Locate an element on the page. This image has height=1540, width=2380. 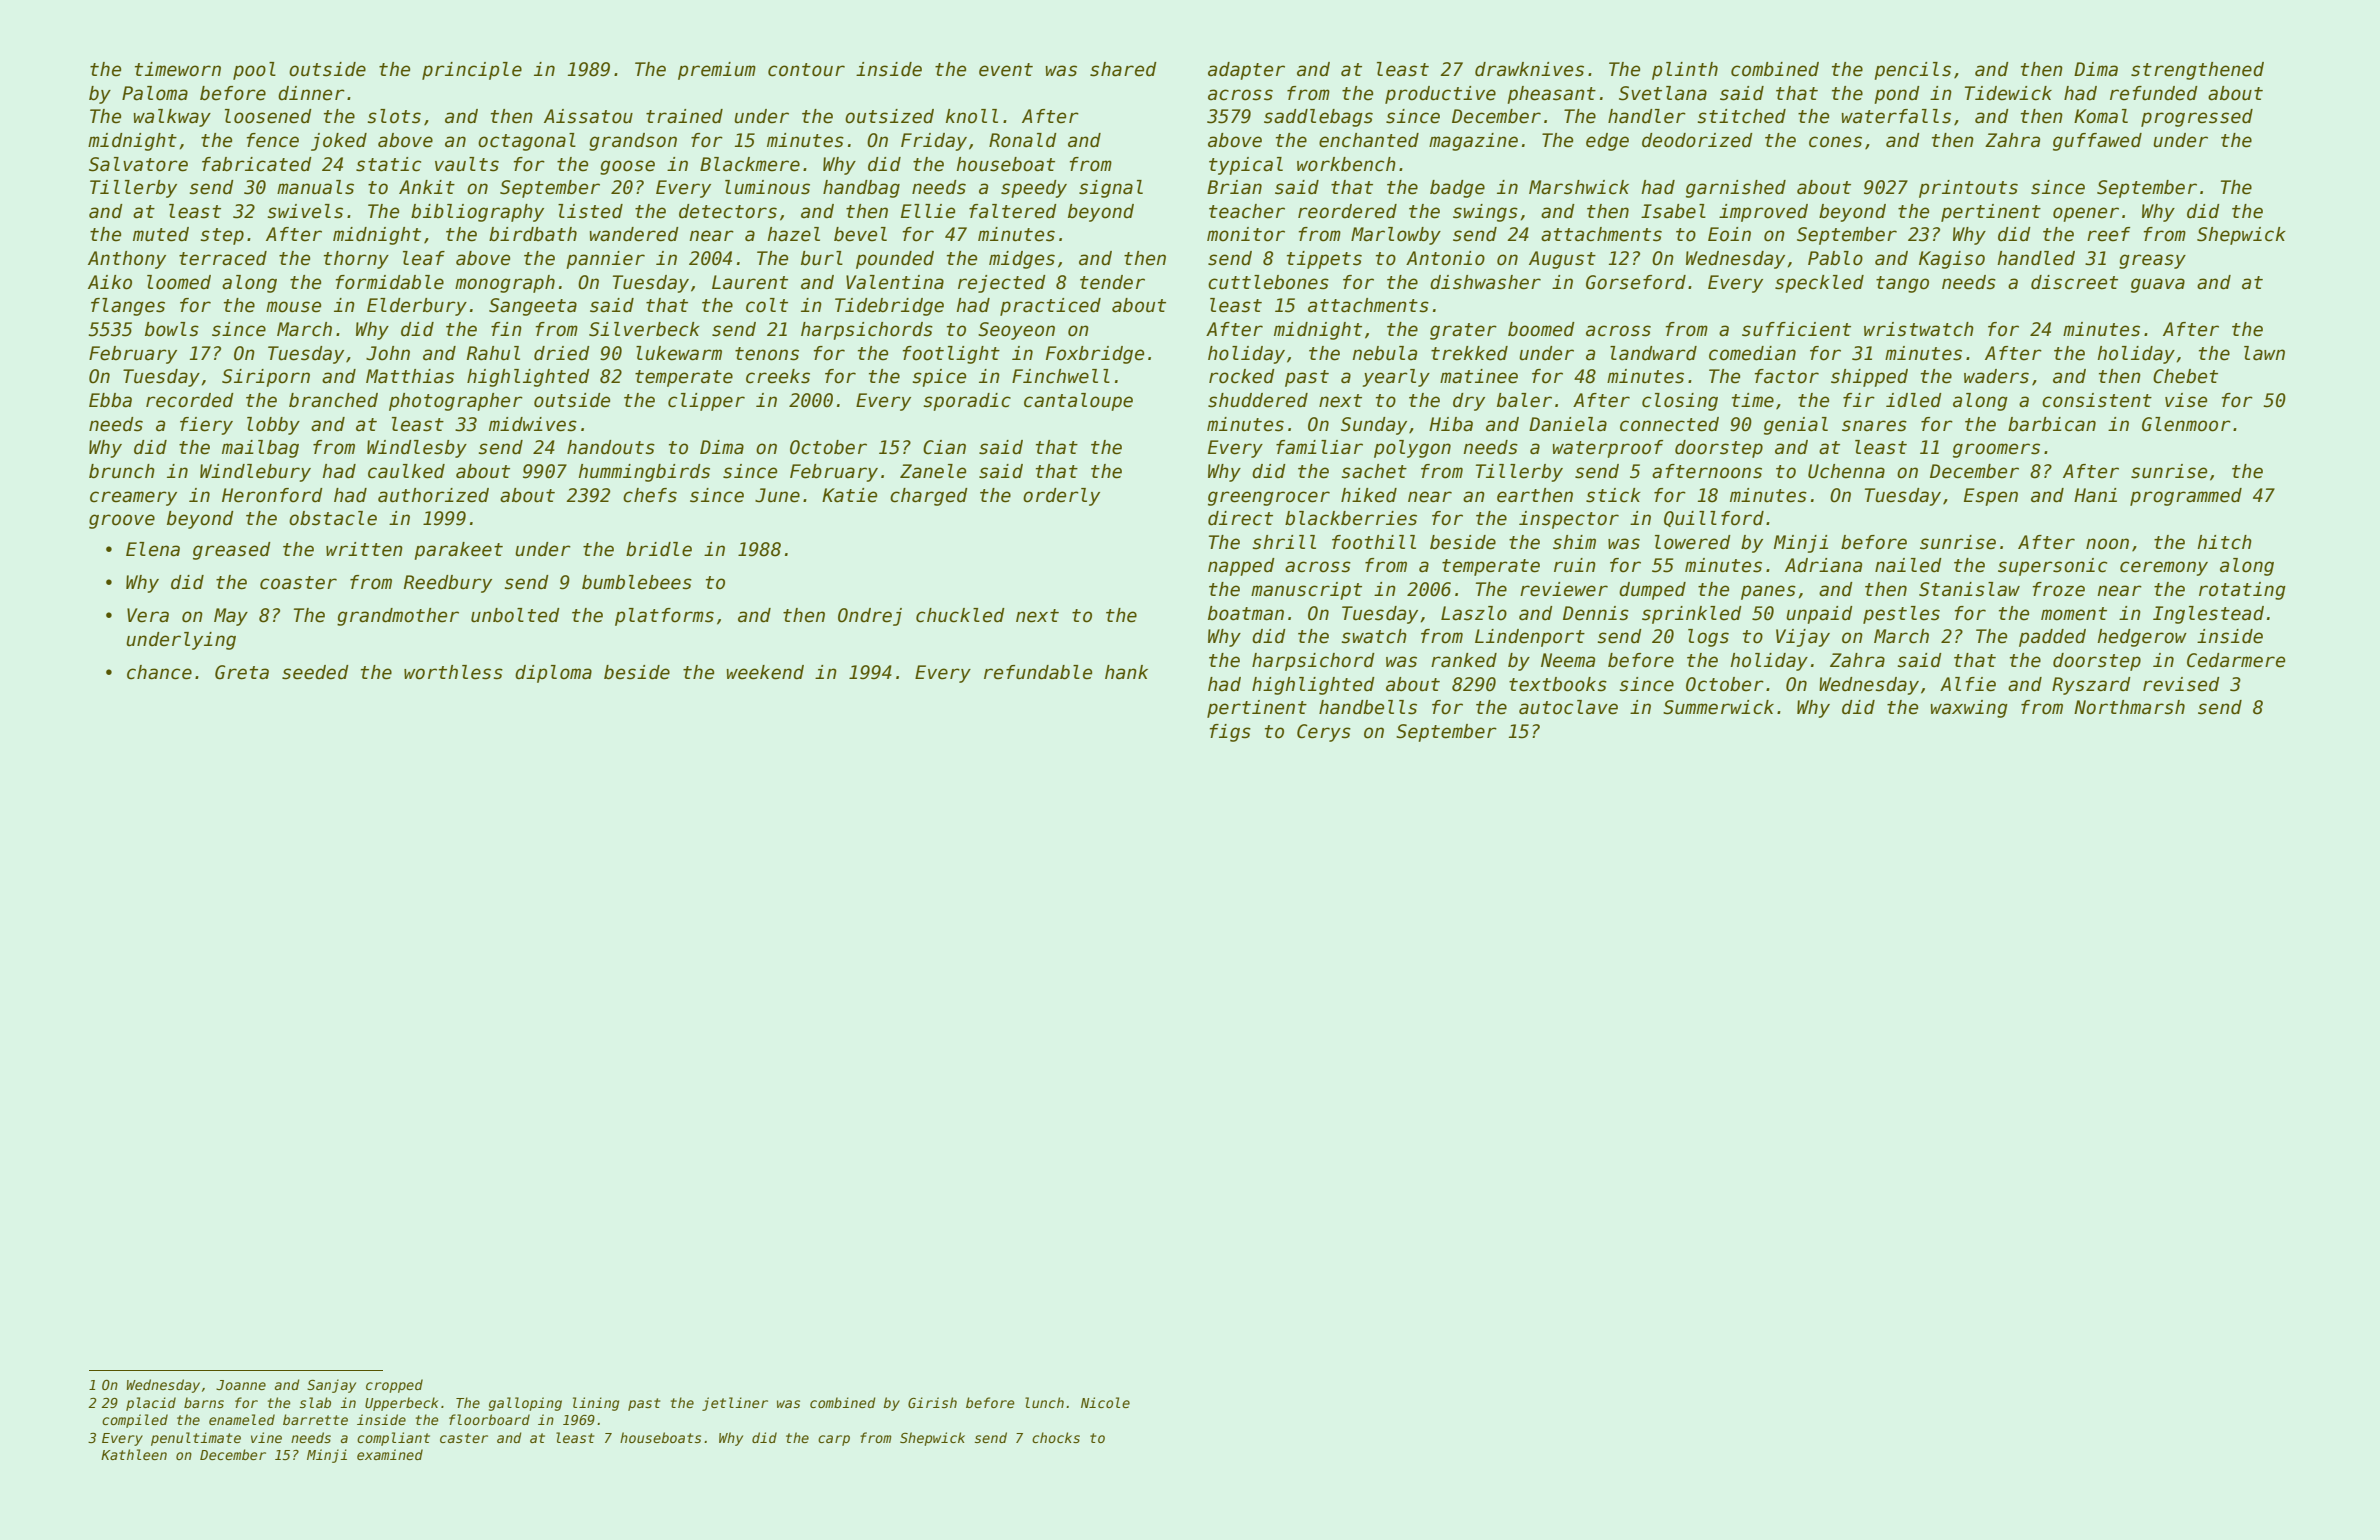
magazine is located at coordinates (1473, 142).
